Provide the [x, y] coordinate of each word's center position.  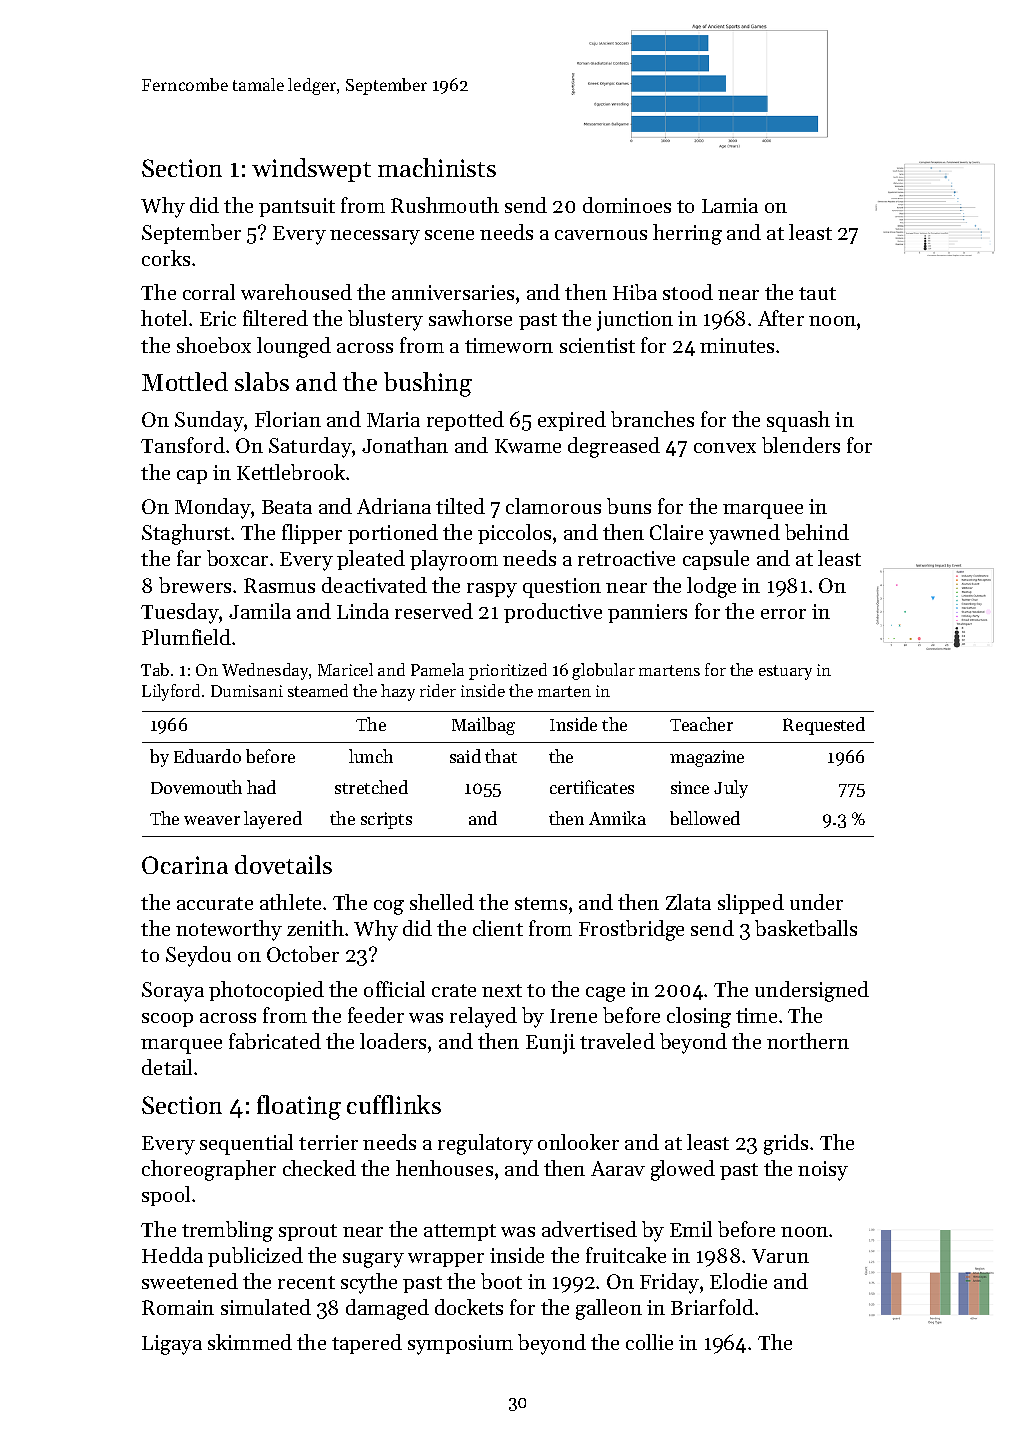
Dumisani [247, 691]
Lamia [730, 205]
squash [798, 421]
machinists [437, 167]
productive [553, 613]
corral [209, 292]
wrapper [446, 1260]
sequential [246, 1144]
